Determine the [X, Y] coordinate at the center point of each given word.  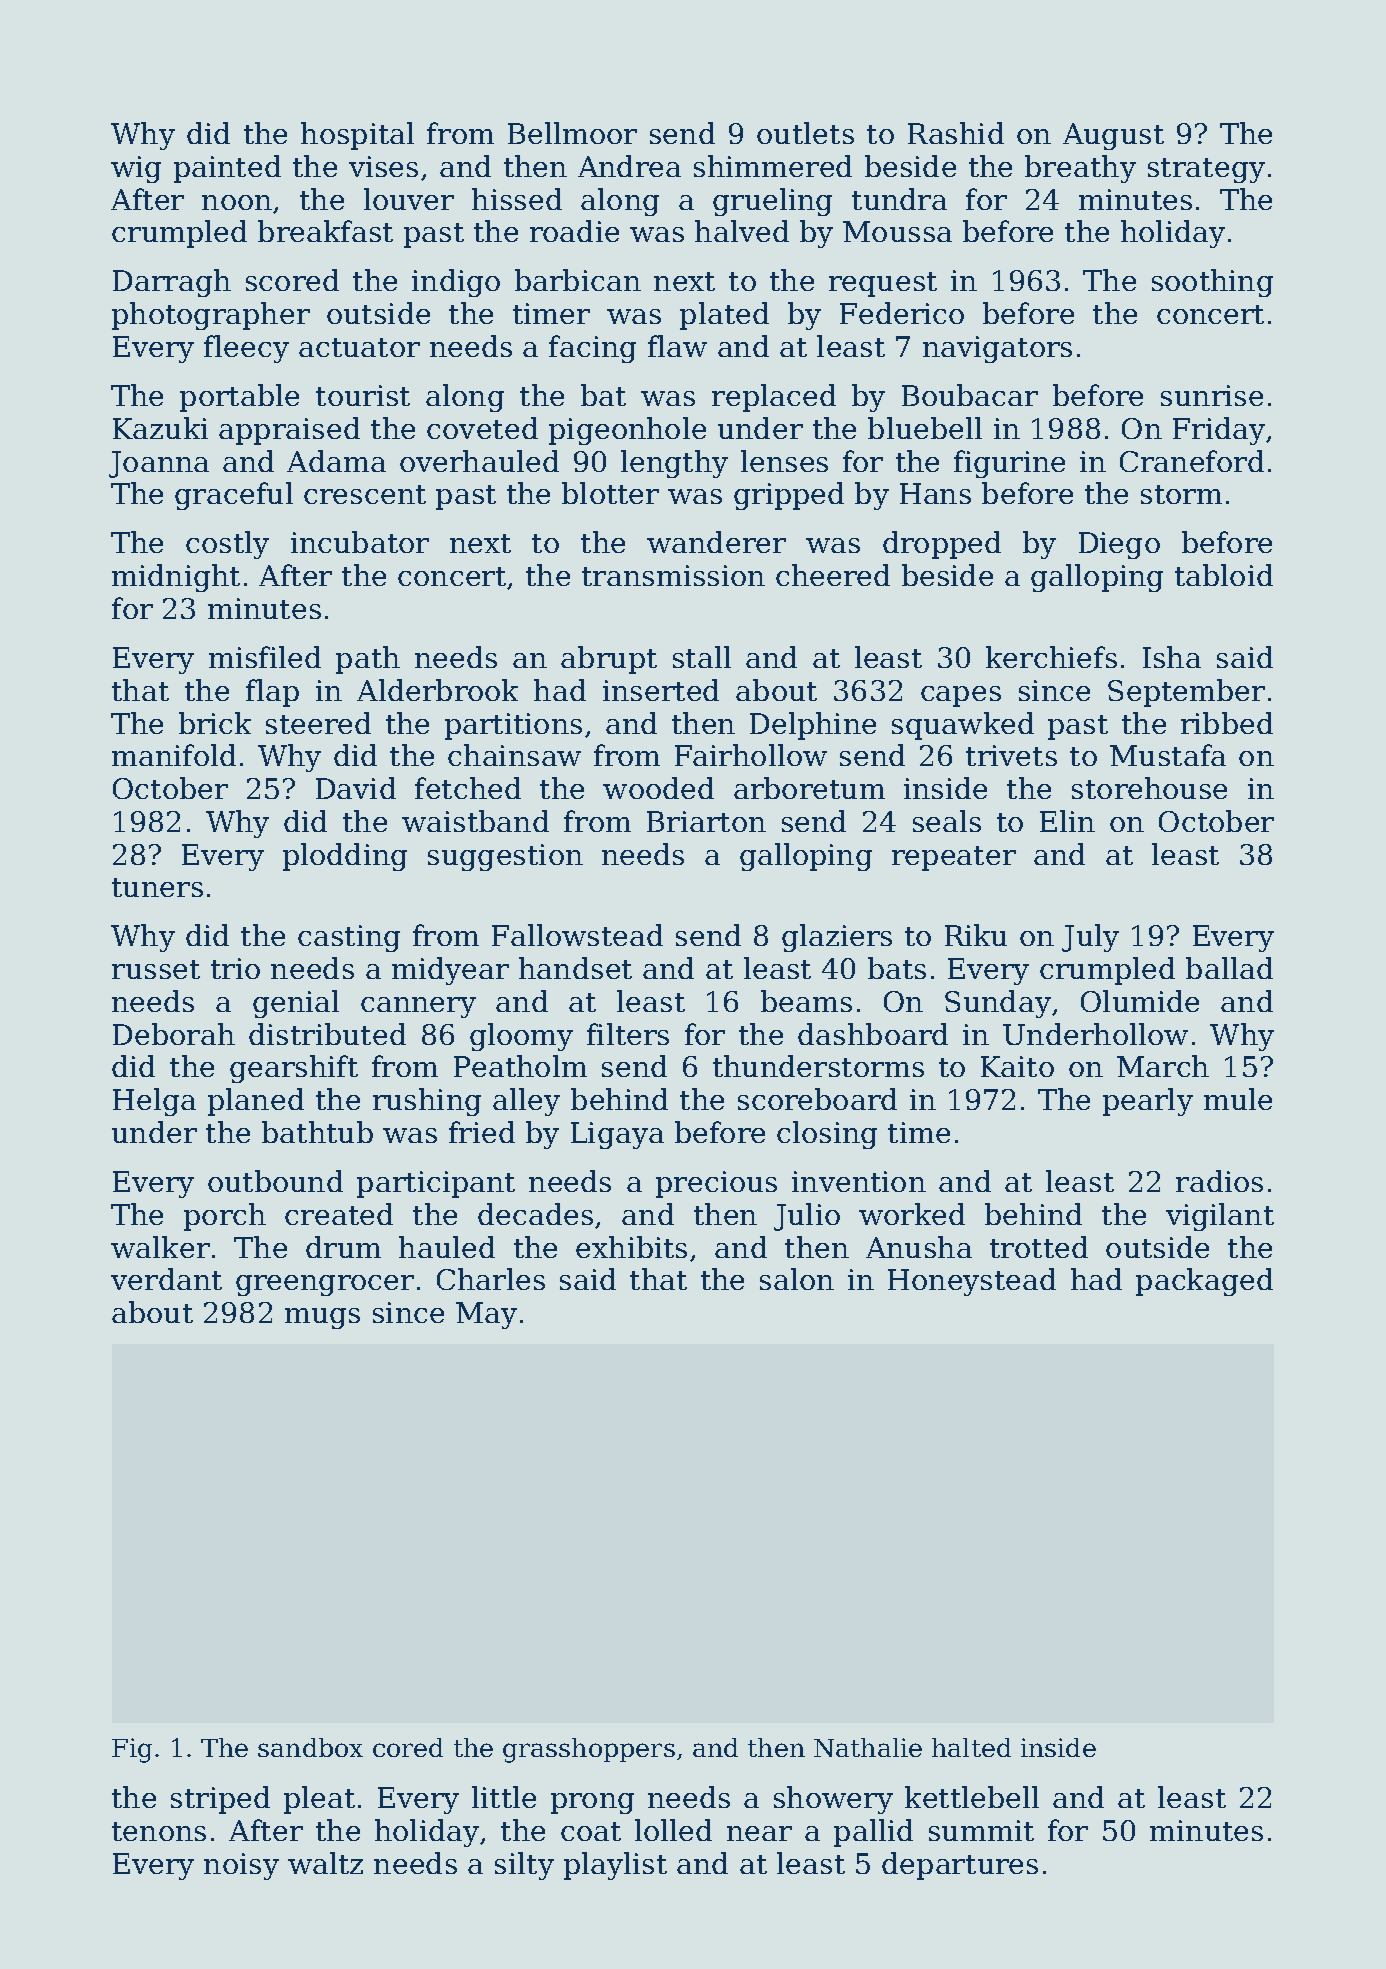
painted [227, 169]
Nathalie [868, 1747]
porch [225, 1217]
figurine [1009, 464]
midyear [450, 971]
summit [981, 1830]
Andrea [629, 166]
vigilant [1220, 1217]
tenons [159, 1831]
